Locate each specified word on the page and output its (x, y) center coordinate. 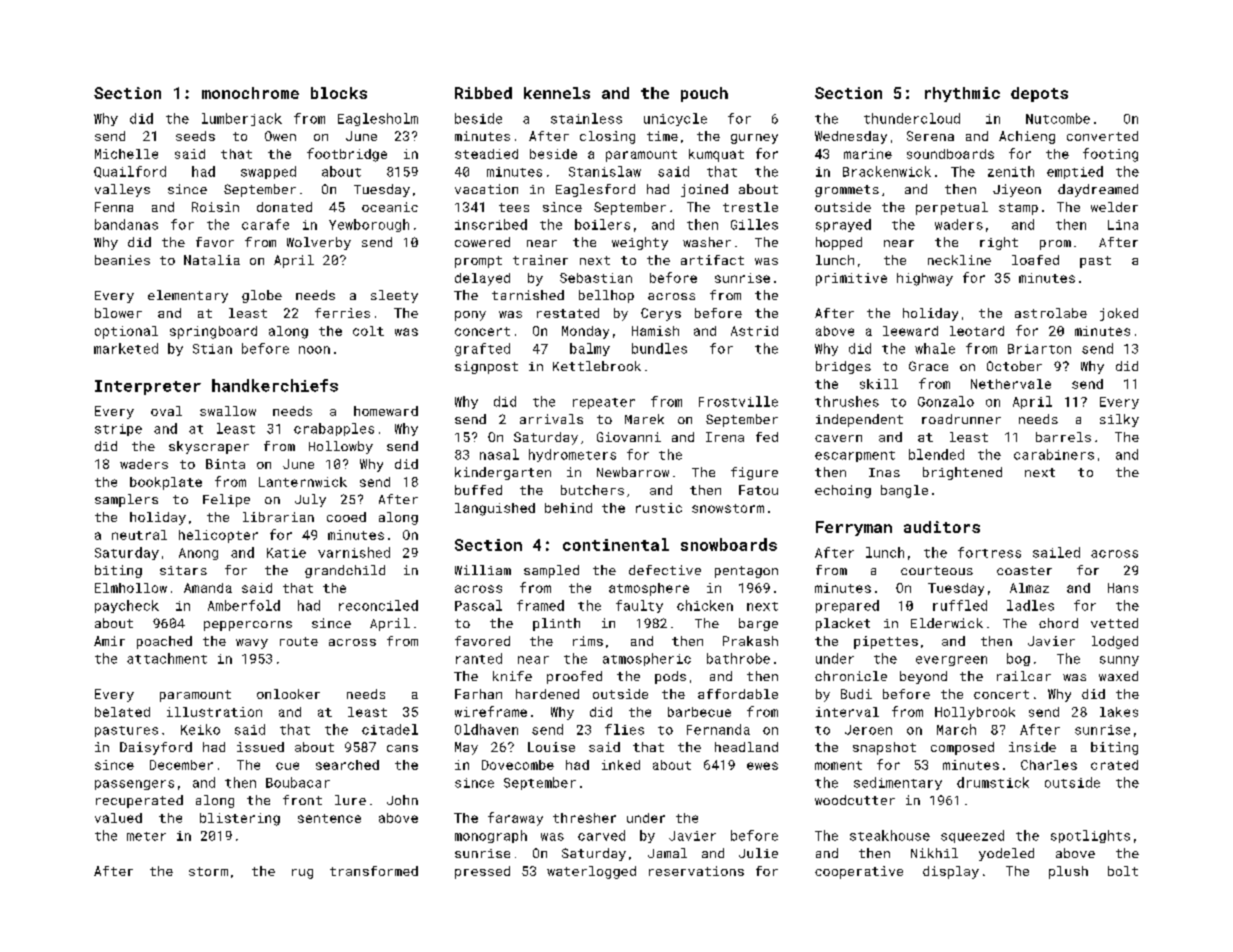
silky (1119, 420)
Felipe (226, 500)
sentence (329, 818)
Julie (758, 853)
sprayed (843, 225)
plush (1068, 872)
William (483, 570)
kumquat (716, 155)
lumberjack (242, 119)
